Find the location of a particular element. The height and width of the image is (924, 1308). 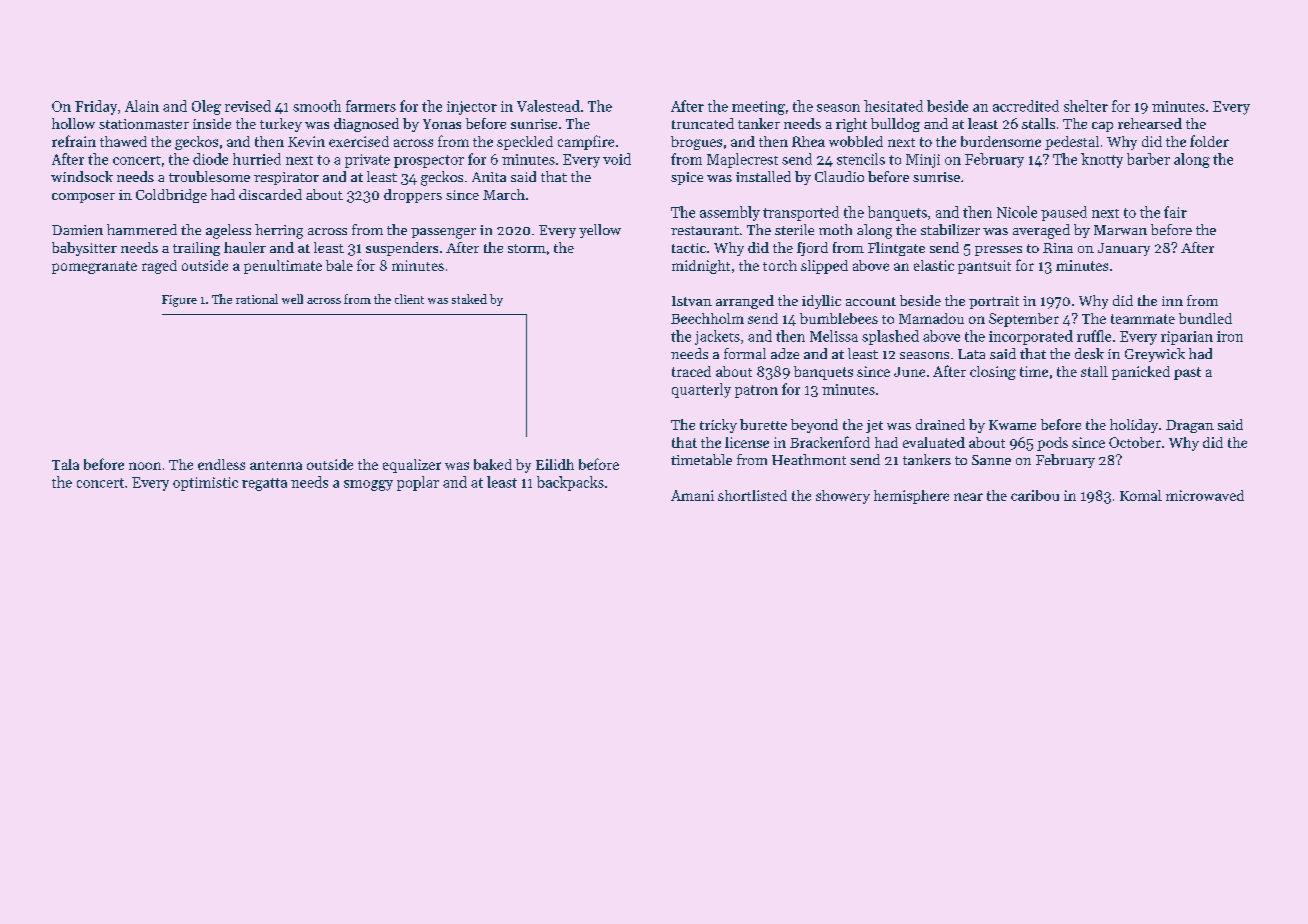

Alain is located at coordinates (142, 106).
